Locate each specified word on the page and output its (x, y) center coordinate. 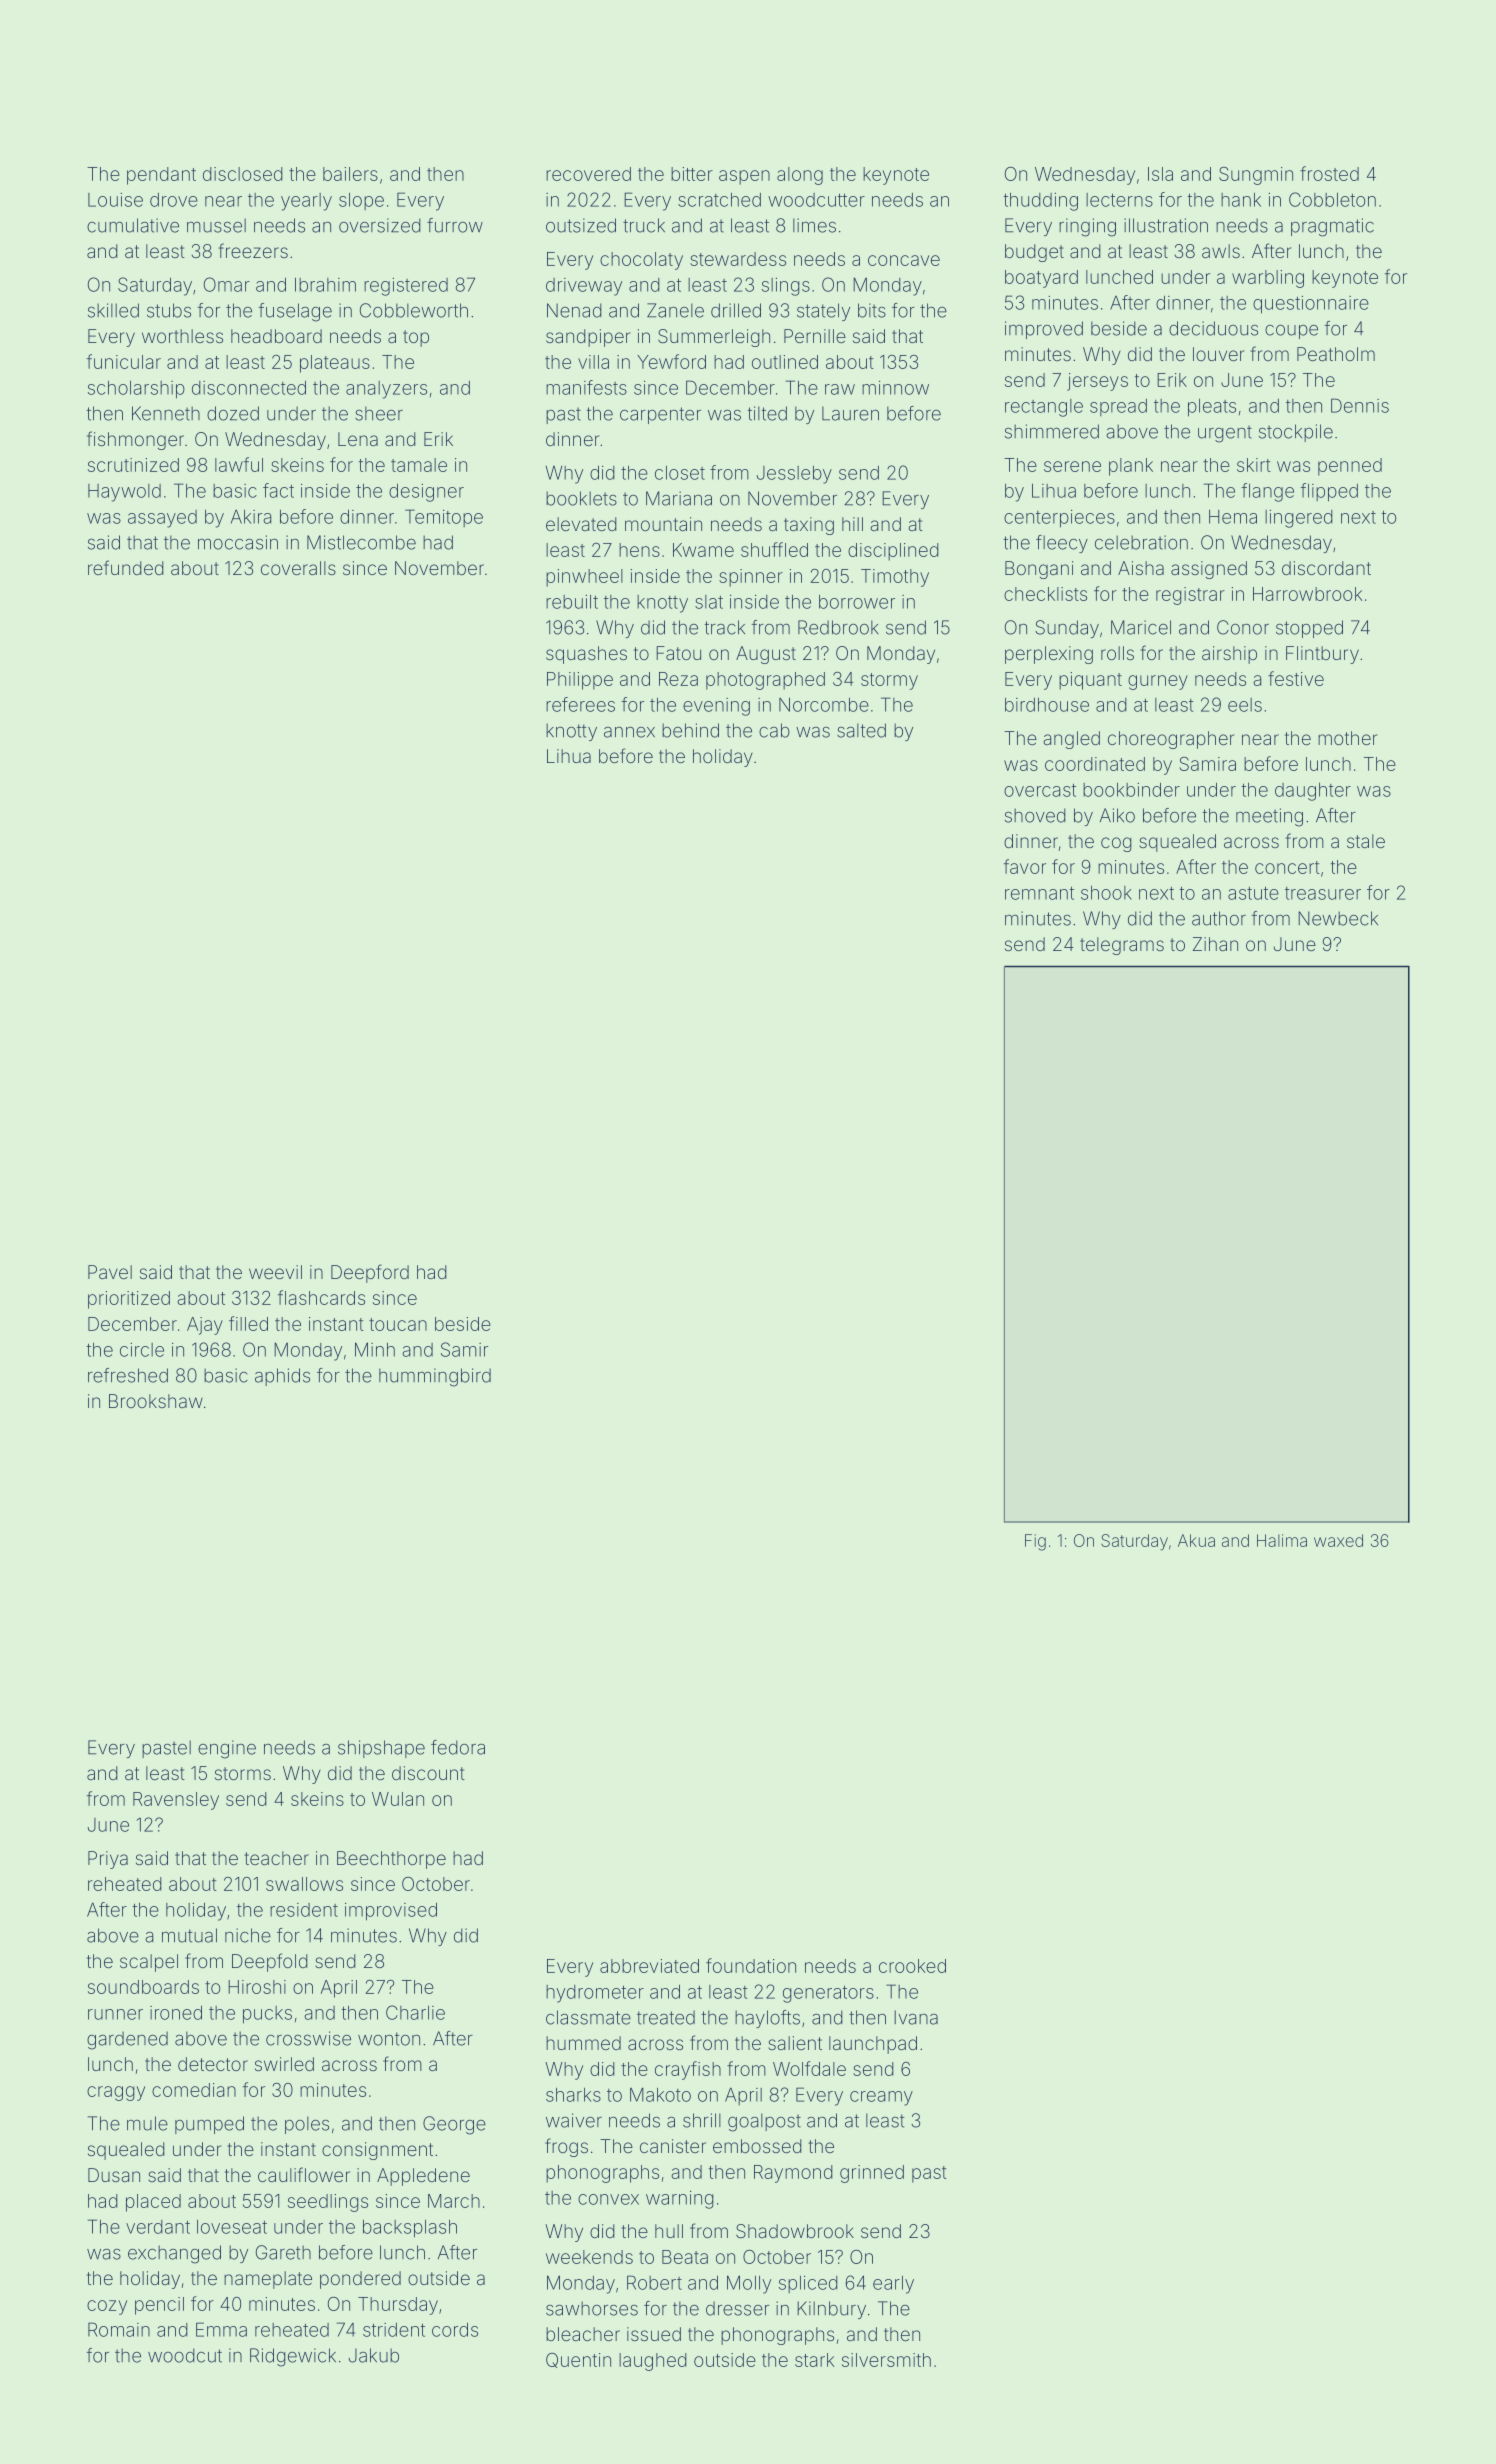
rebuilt (572, 602)
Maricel (1141, 627)
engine (227, 1749)
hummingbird (435, 1377)
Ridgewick (293, 2357)
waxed (1338, 1540)
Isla (1160, 174)
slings (786, 287)
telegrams (1122, 946)
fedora (458, 1747)
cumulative (133, 225)
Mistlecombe (361, 542)
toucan (398, 1324)
